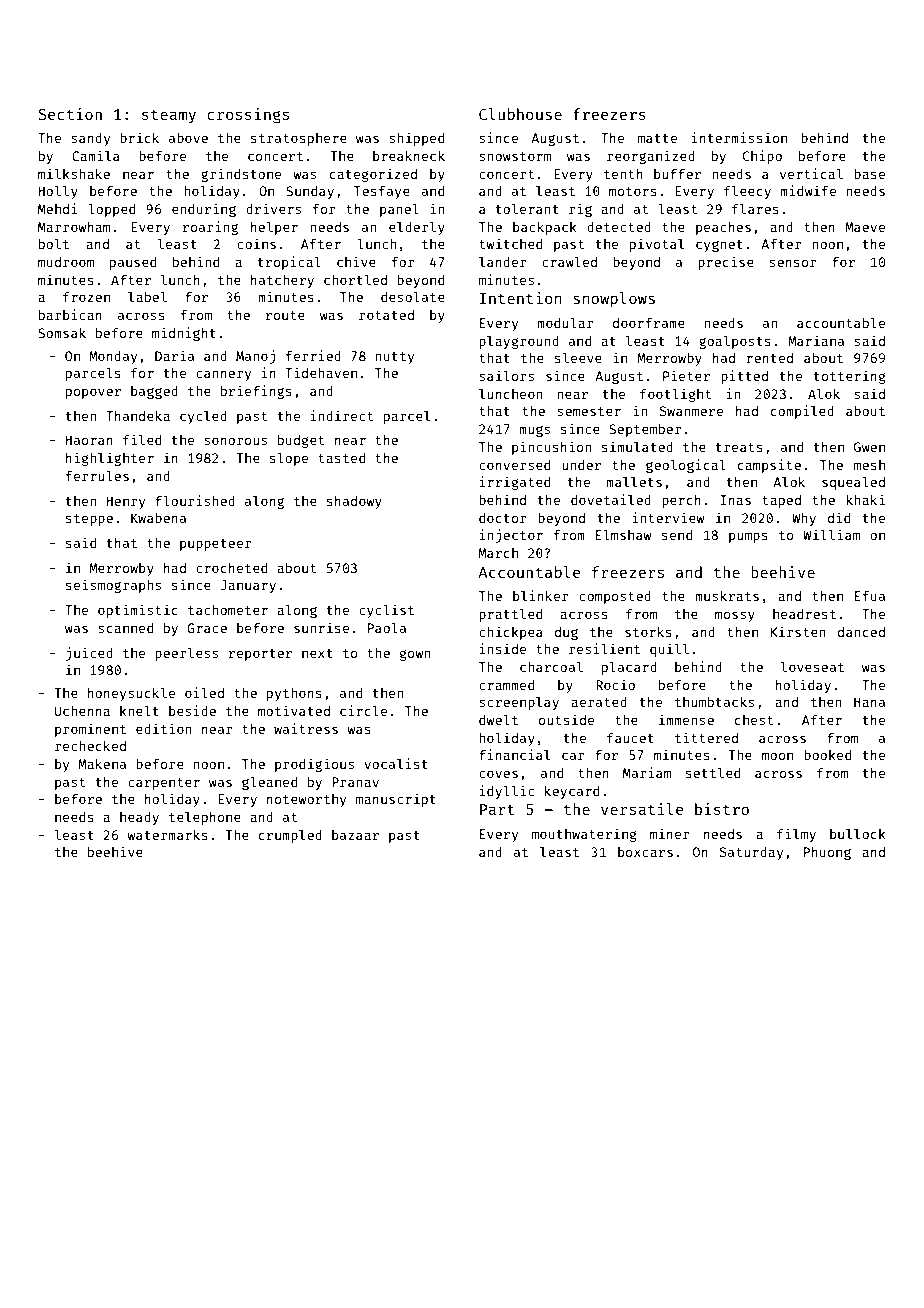  I want to click on Gwen, so click(869, 447).
